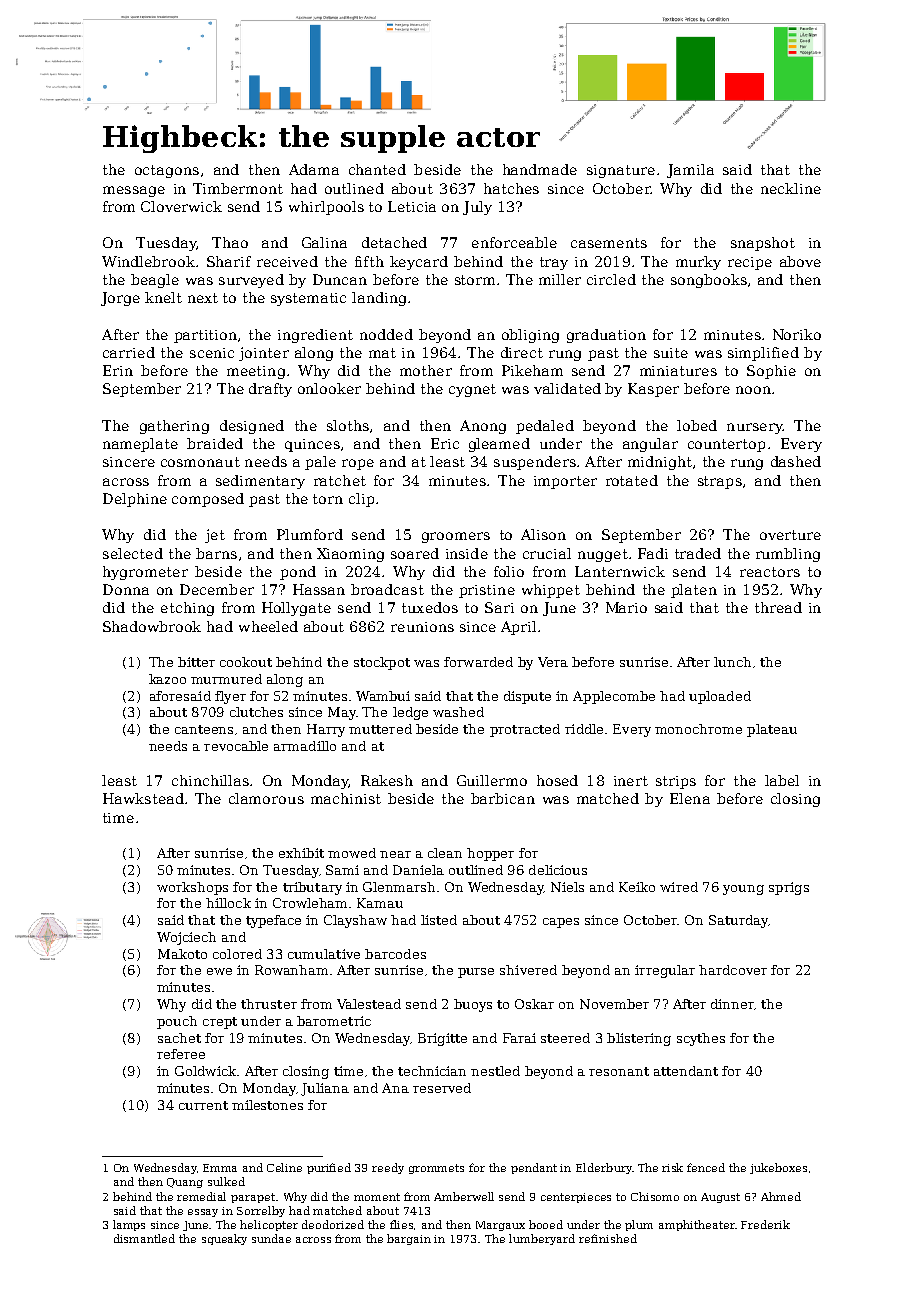  Describe the element at coordinates (665, 971) in the page. I see `irregular` at that location.
